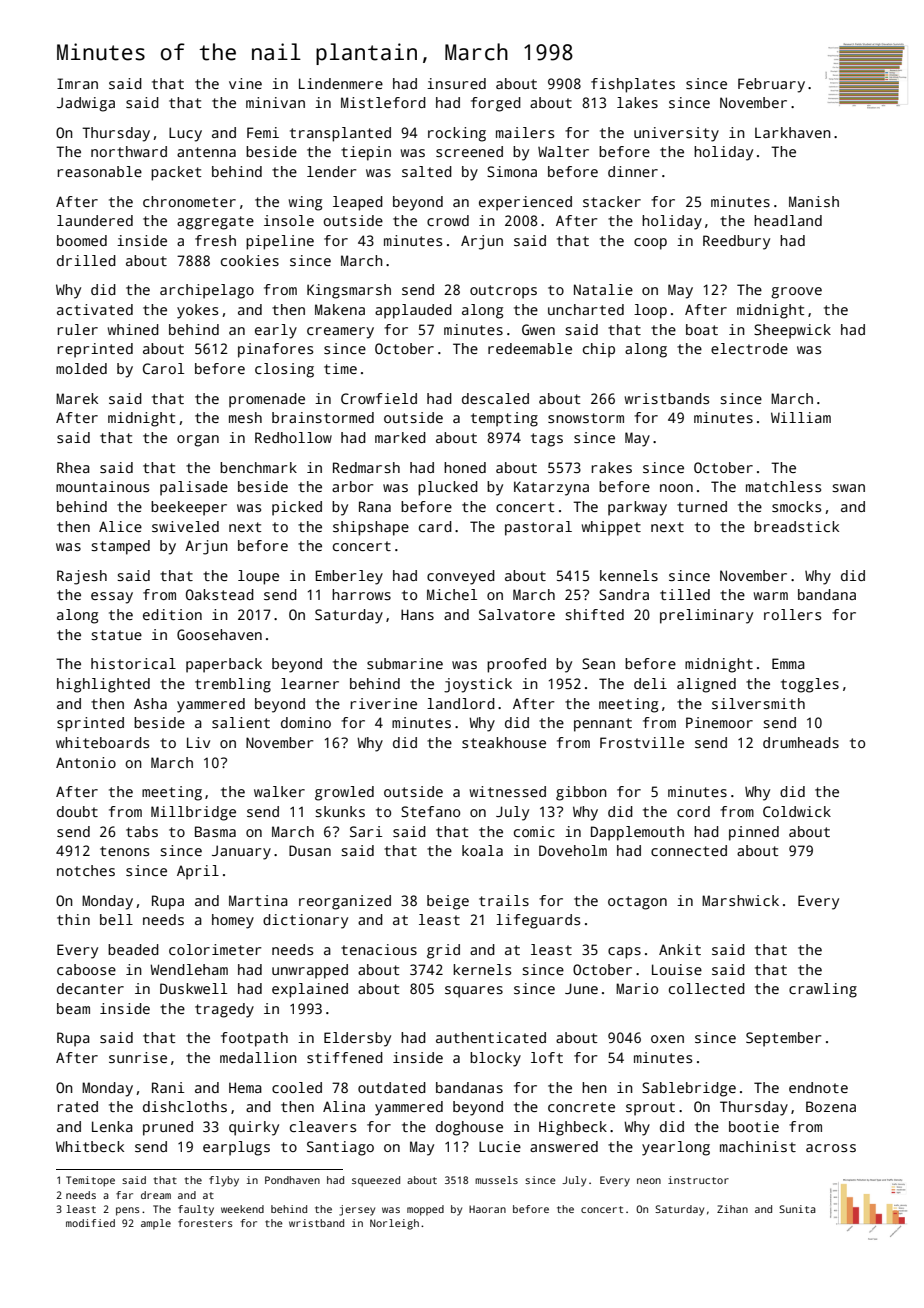 The height and width of the page is (1308, 924). Describe the element at coordinates (732, 1209) in the page. I see `Zihan` at that location.
